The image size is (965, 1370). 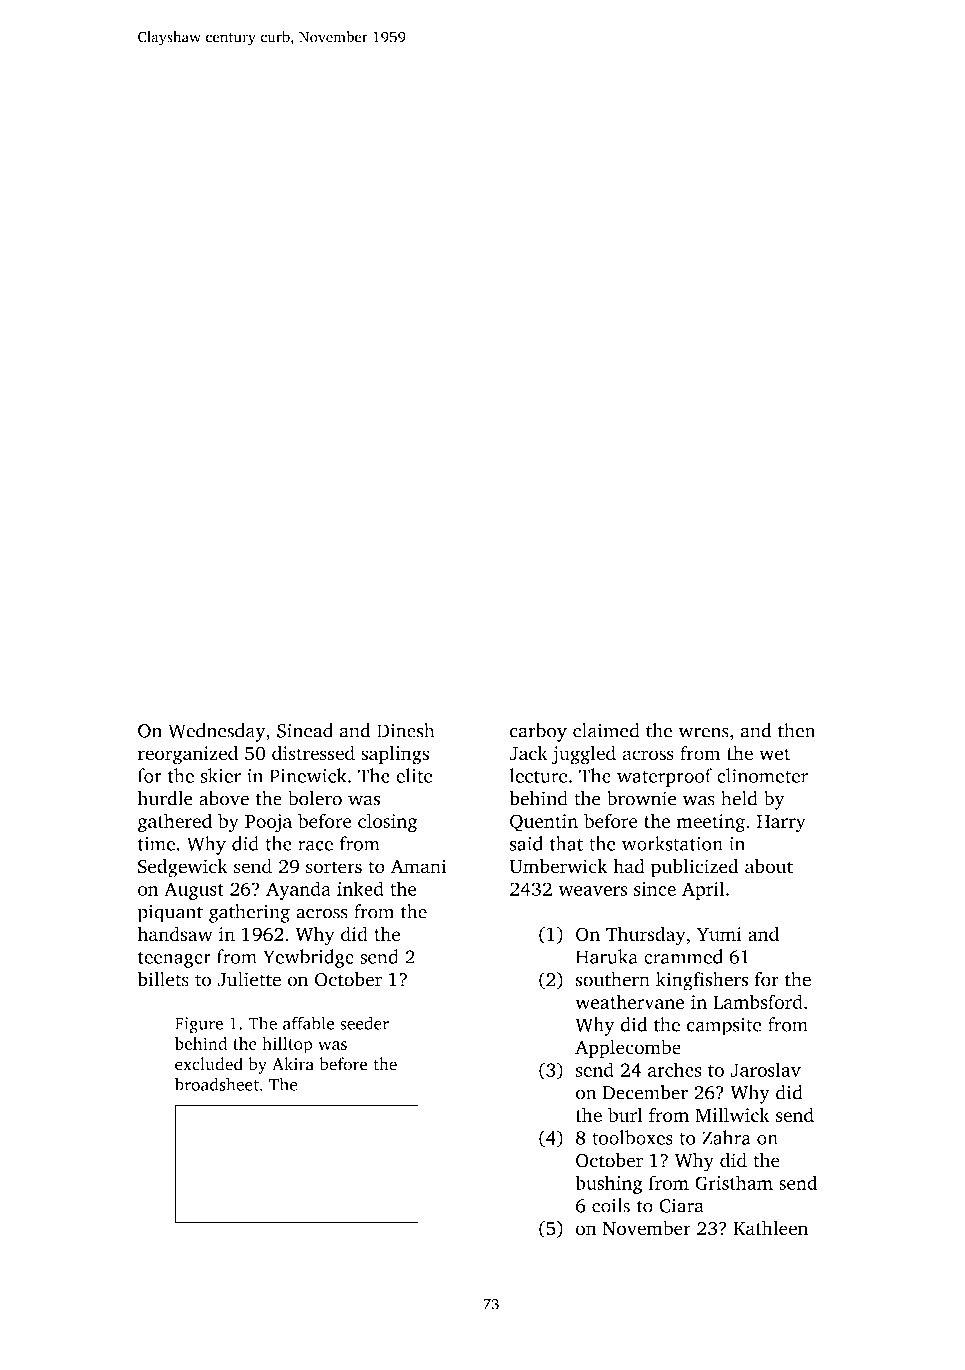 What do you see at coordinates (665, 777) in the page?
I see `waterproof` at bounding box center [665, 777].
